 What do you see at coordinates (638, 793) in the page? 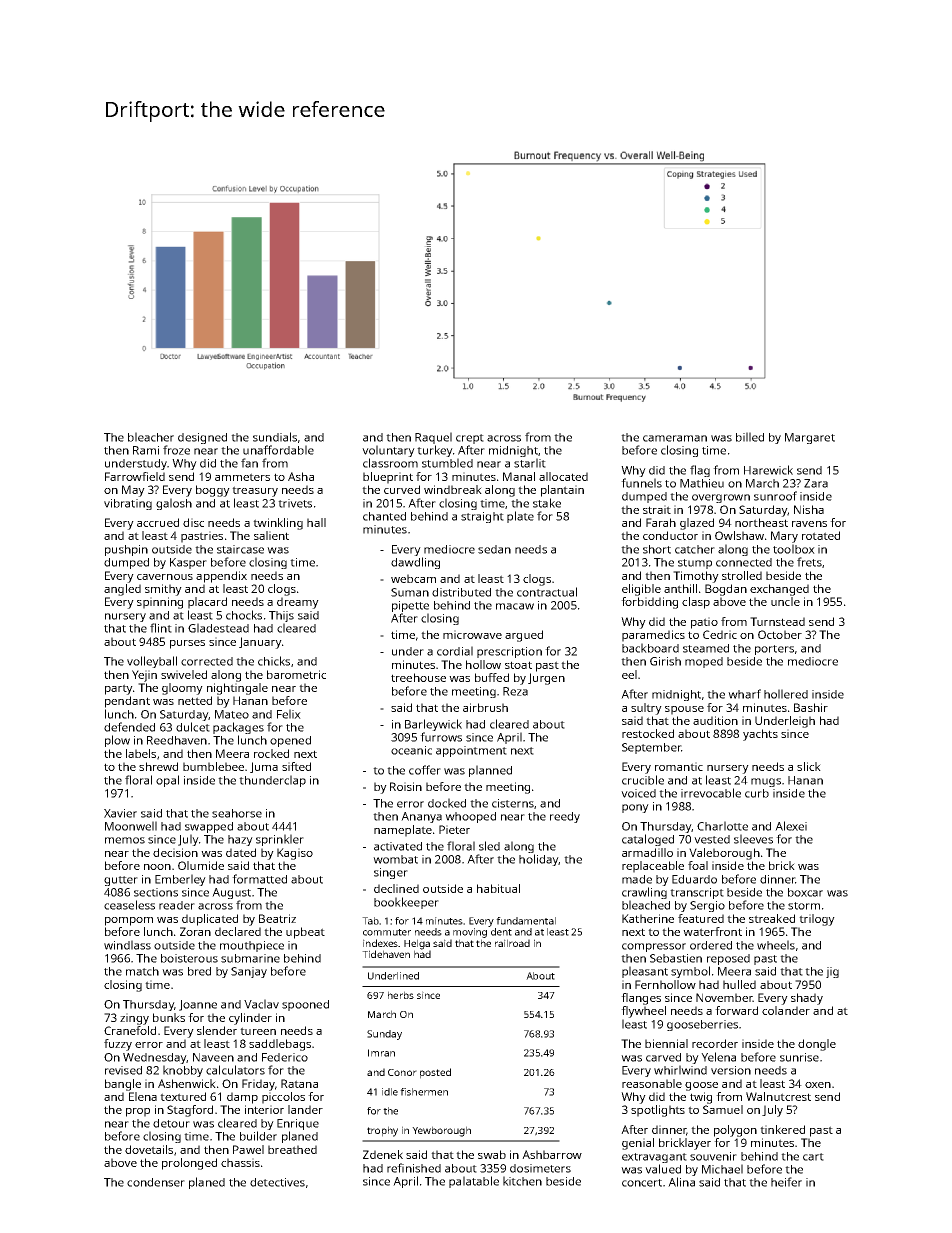
I see `voiced` at bounding box center [638, 793].
